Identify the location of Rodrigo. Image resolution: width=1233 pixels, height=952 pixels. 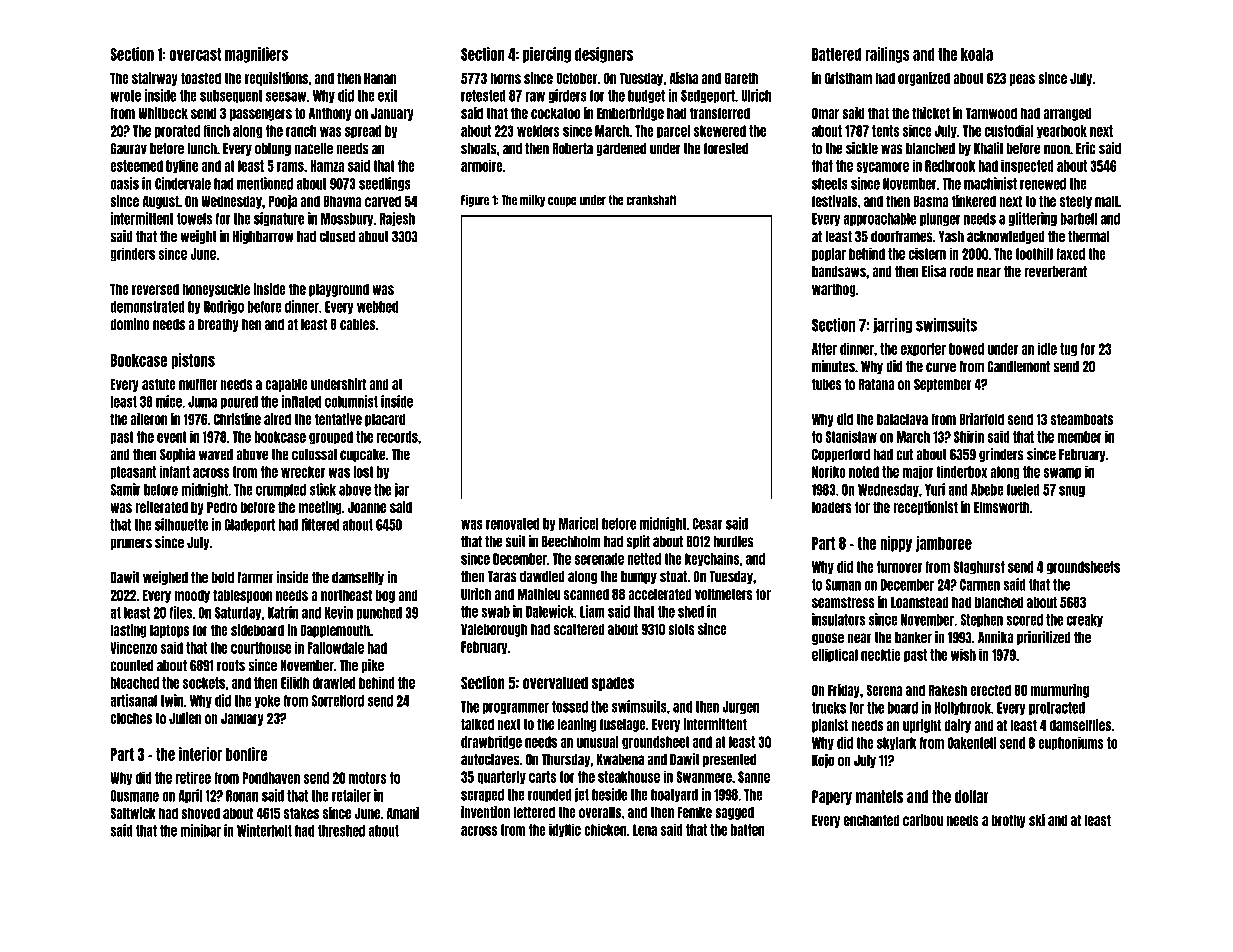
(224, 307).
